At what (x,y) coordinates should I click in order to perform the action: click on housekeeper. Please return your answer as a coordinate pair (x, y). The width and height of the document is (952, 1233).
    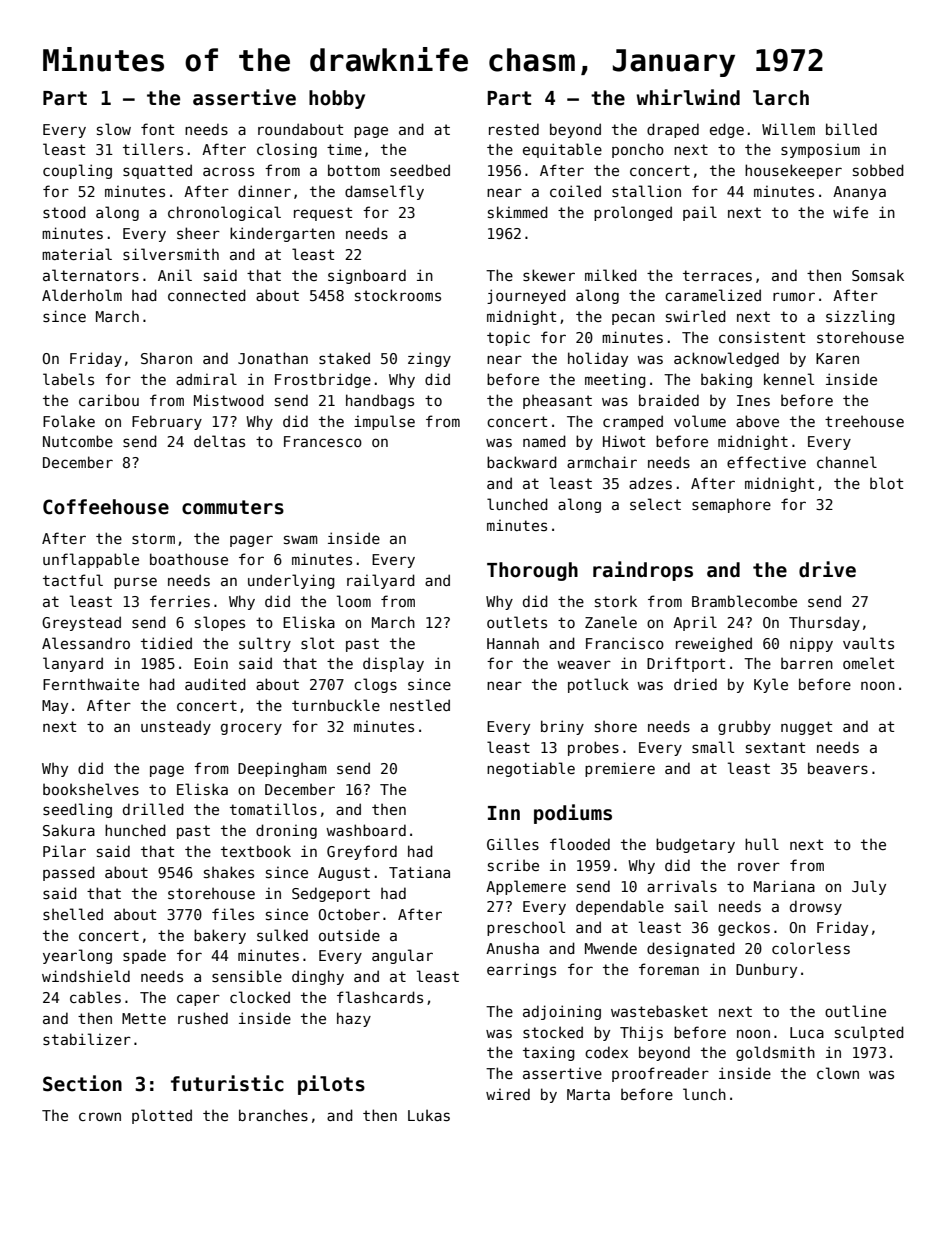
    Looking at the image, I should click on (793, 171).
